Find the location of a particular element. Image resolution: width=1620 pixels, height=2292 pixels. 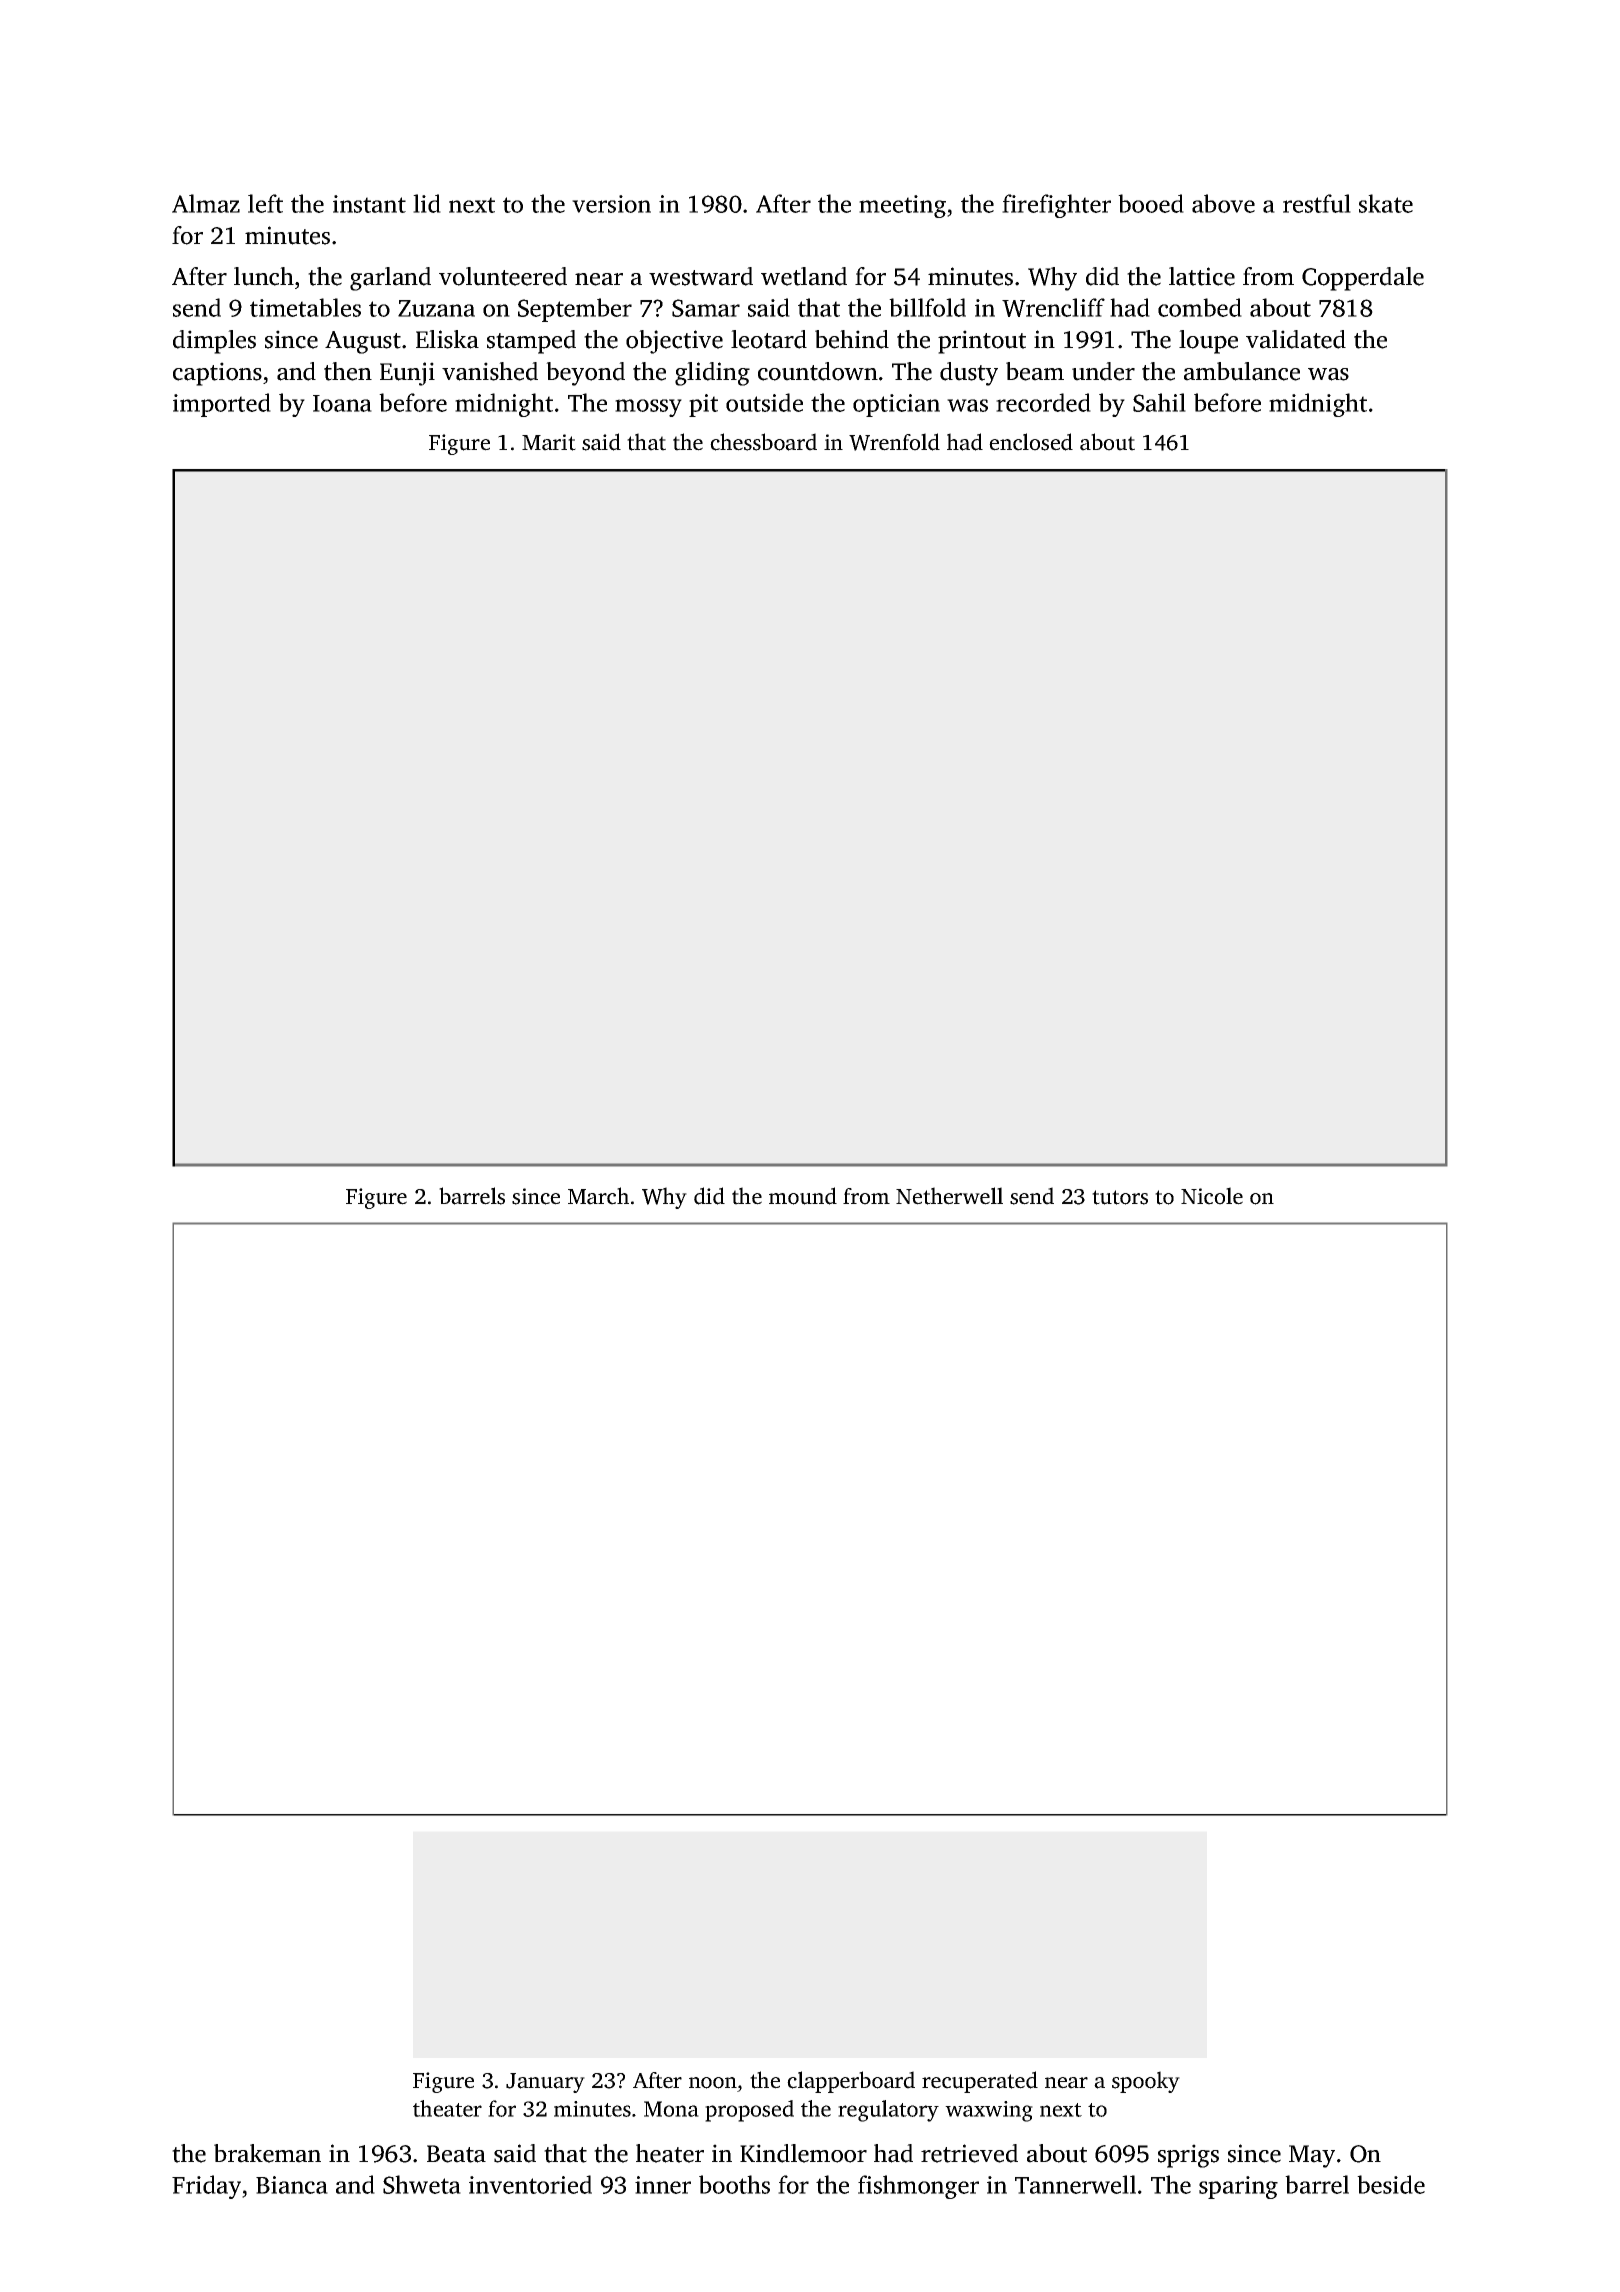

Sahil is located at coordinates (1159, 402).
